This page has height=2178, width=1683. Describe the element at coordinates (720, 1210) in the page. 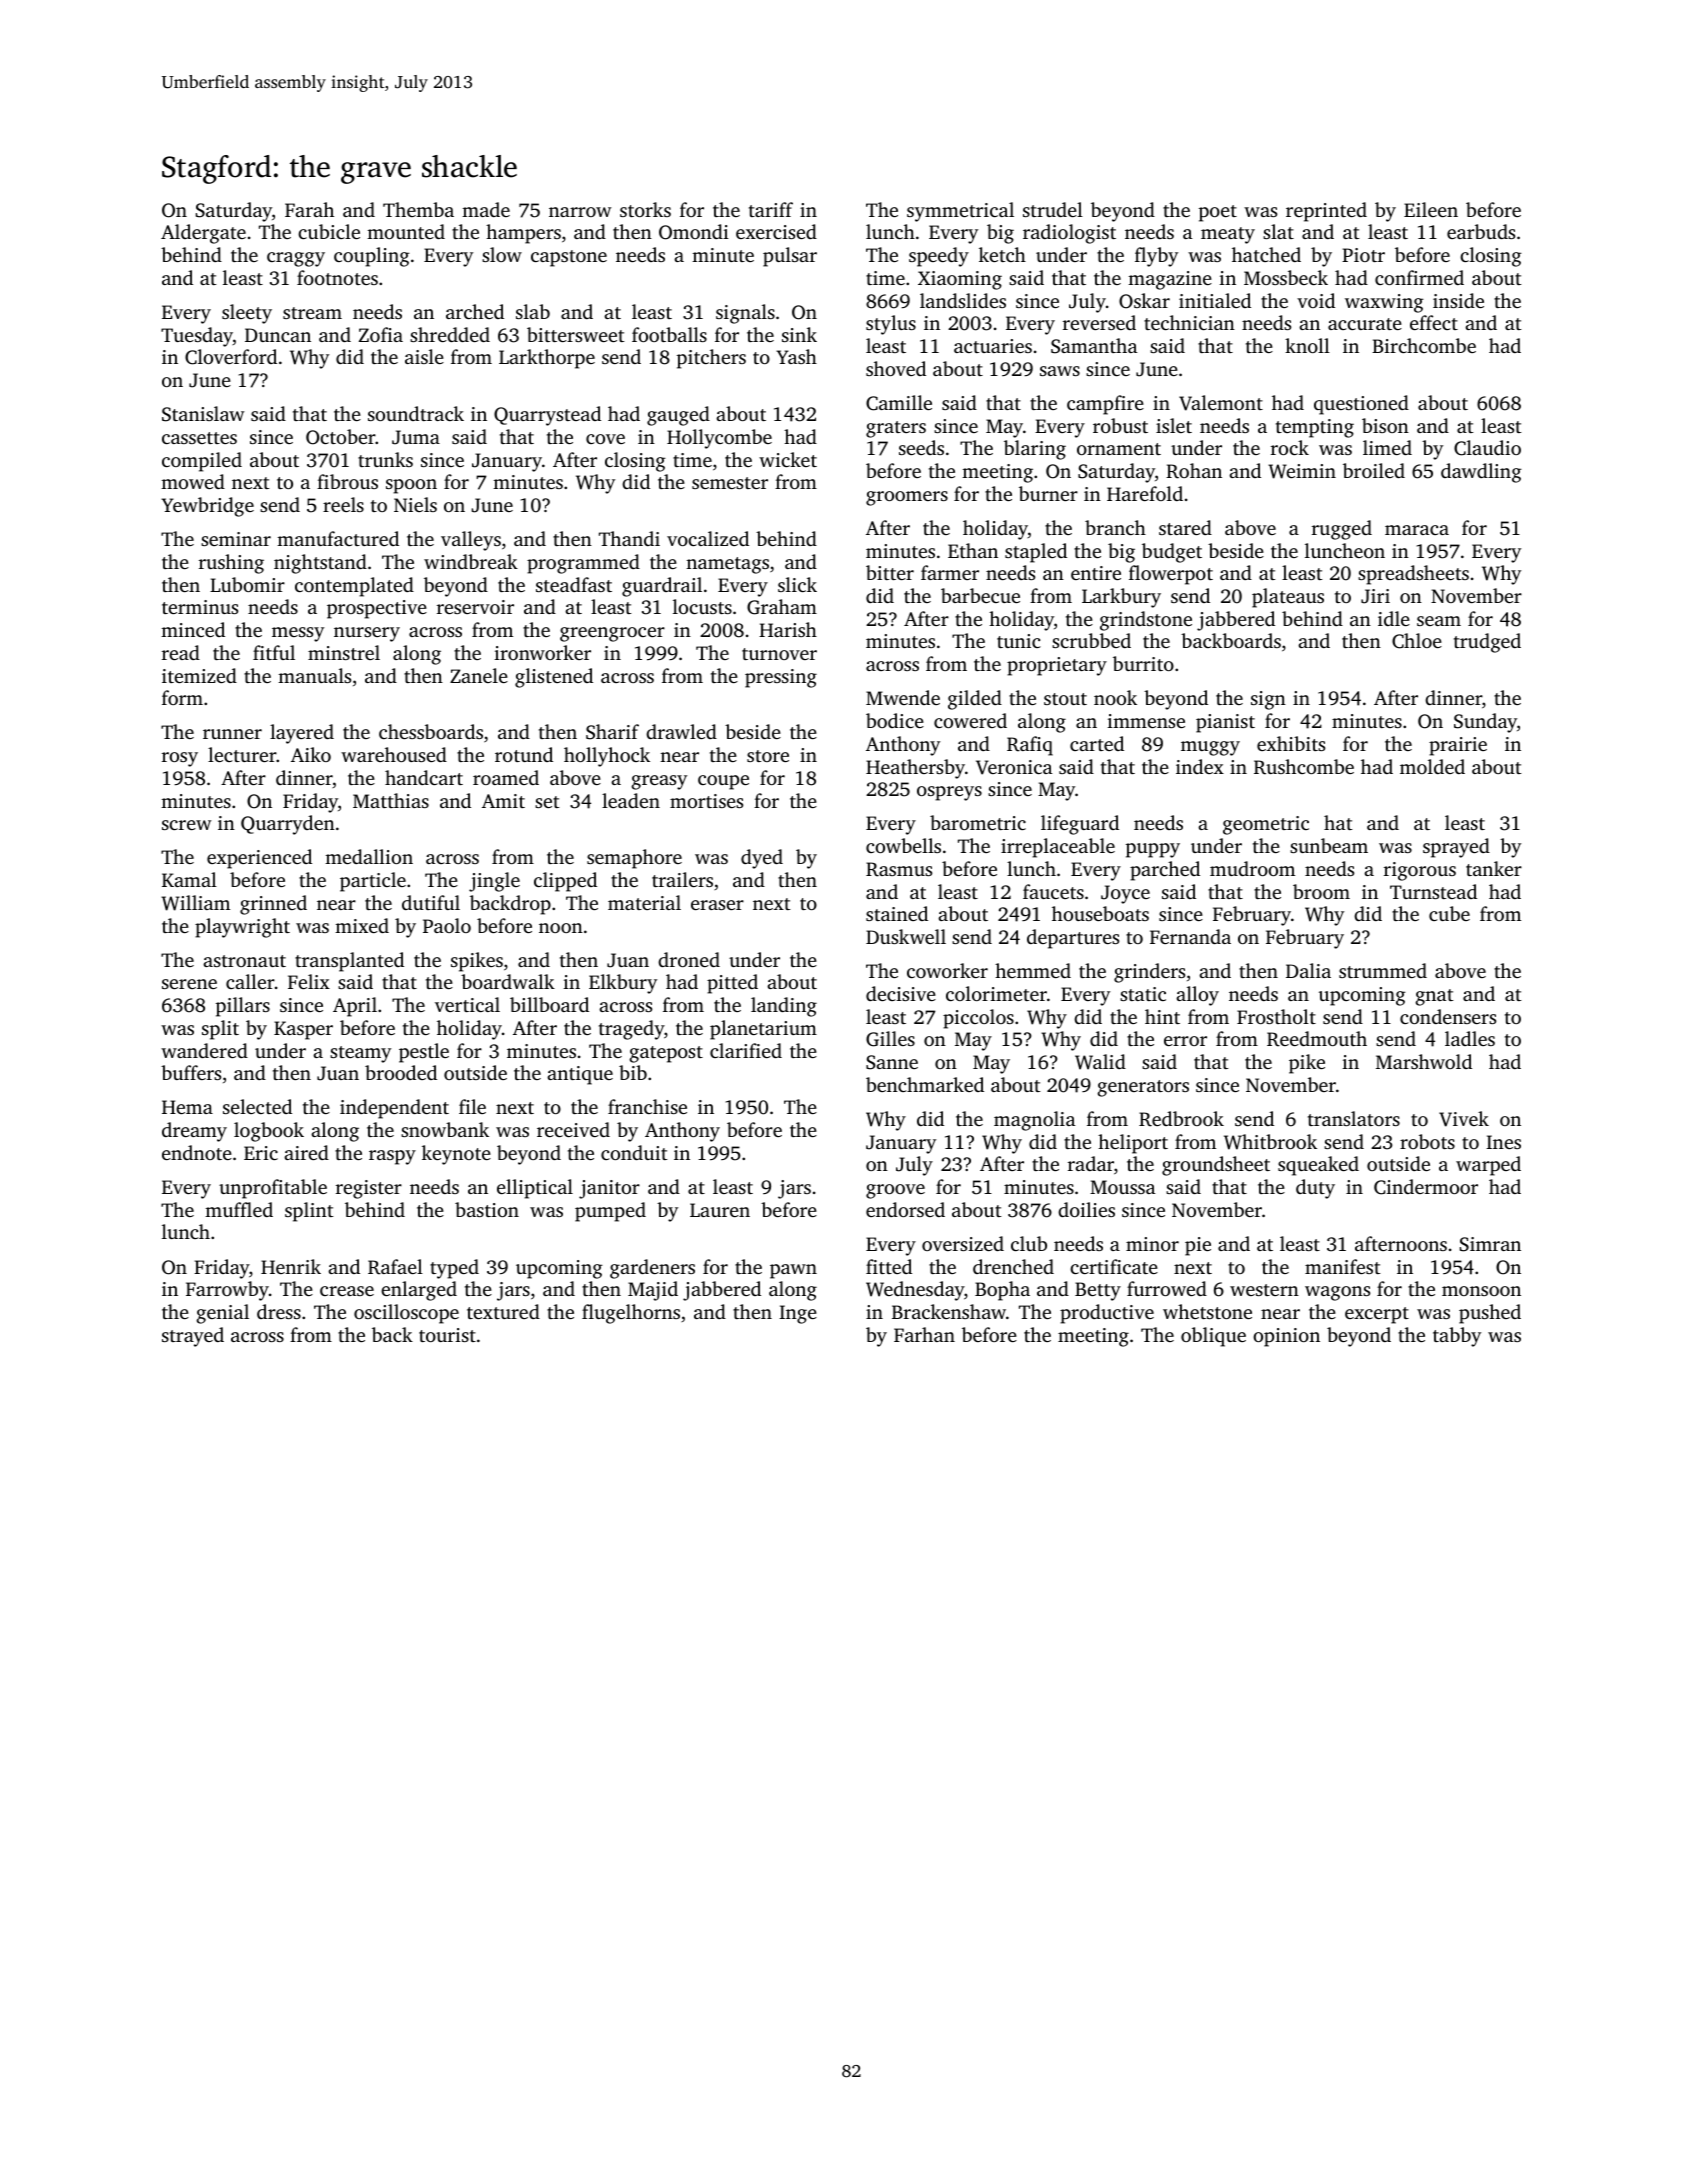

I see `Lauren` at that location.
